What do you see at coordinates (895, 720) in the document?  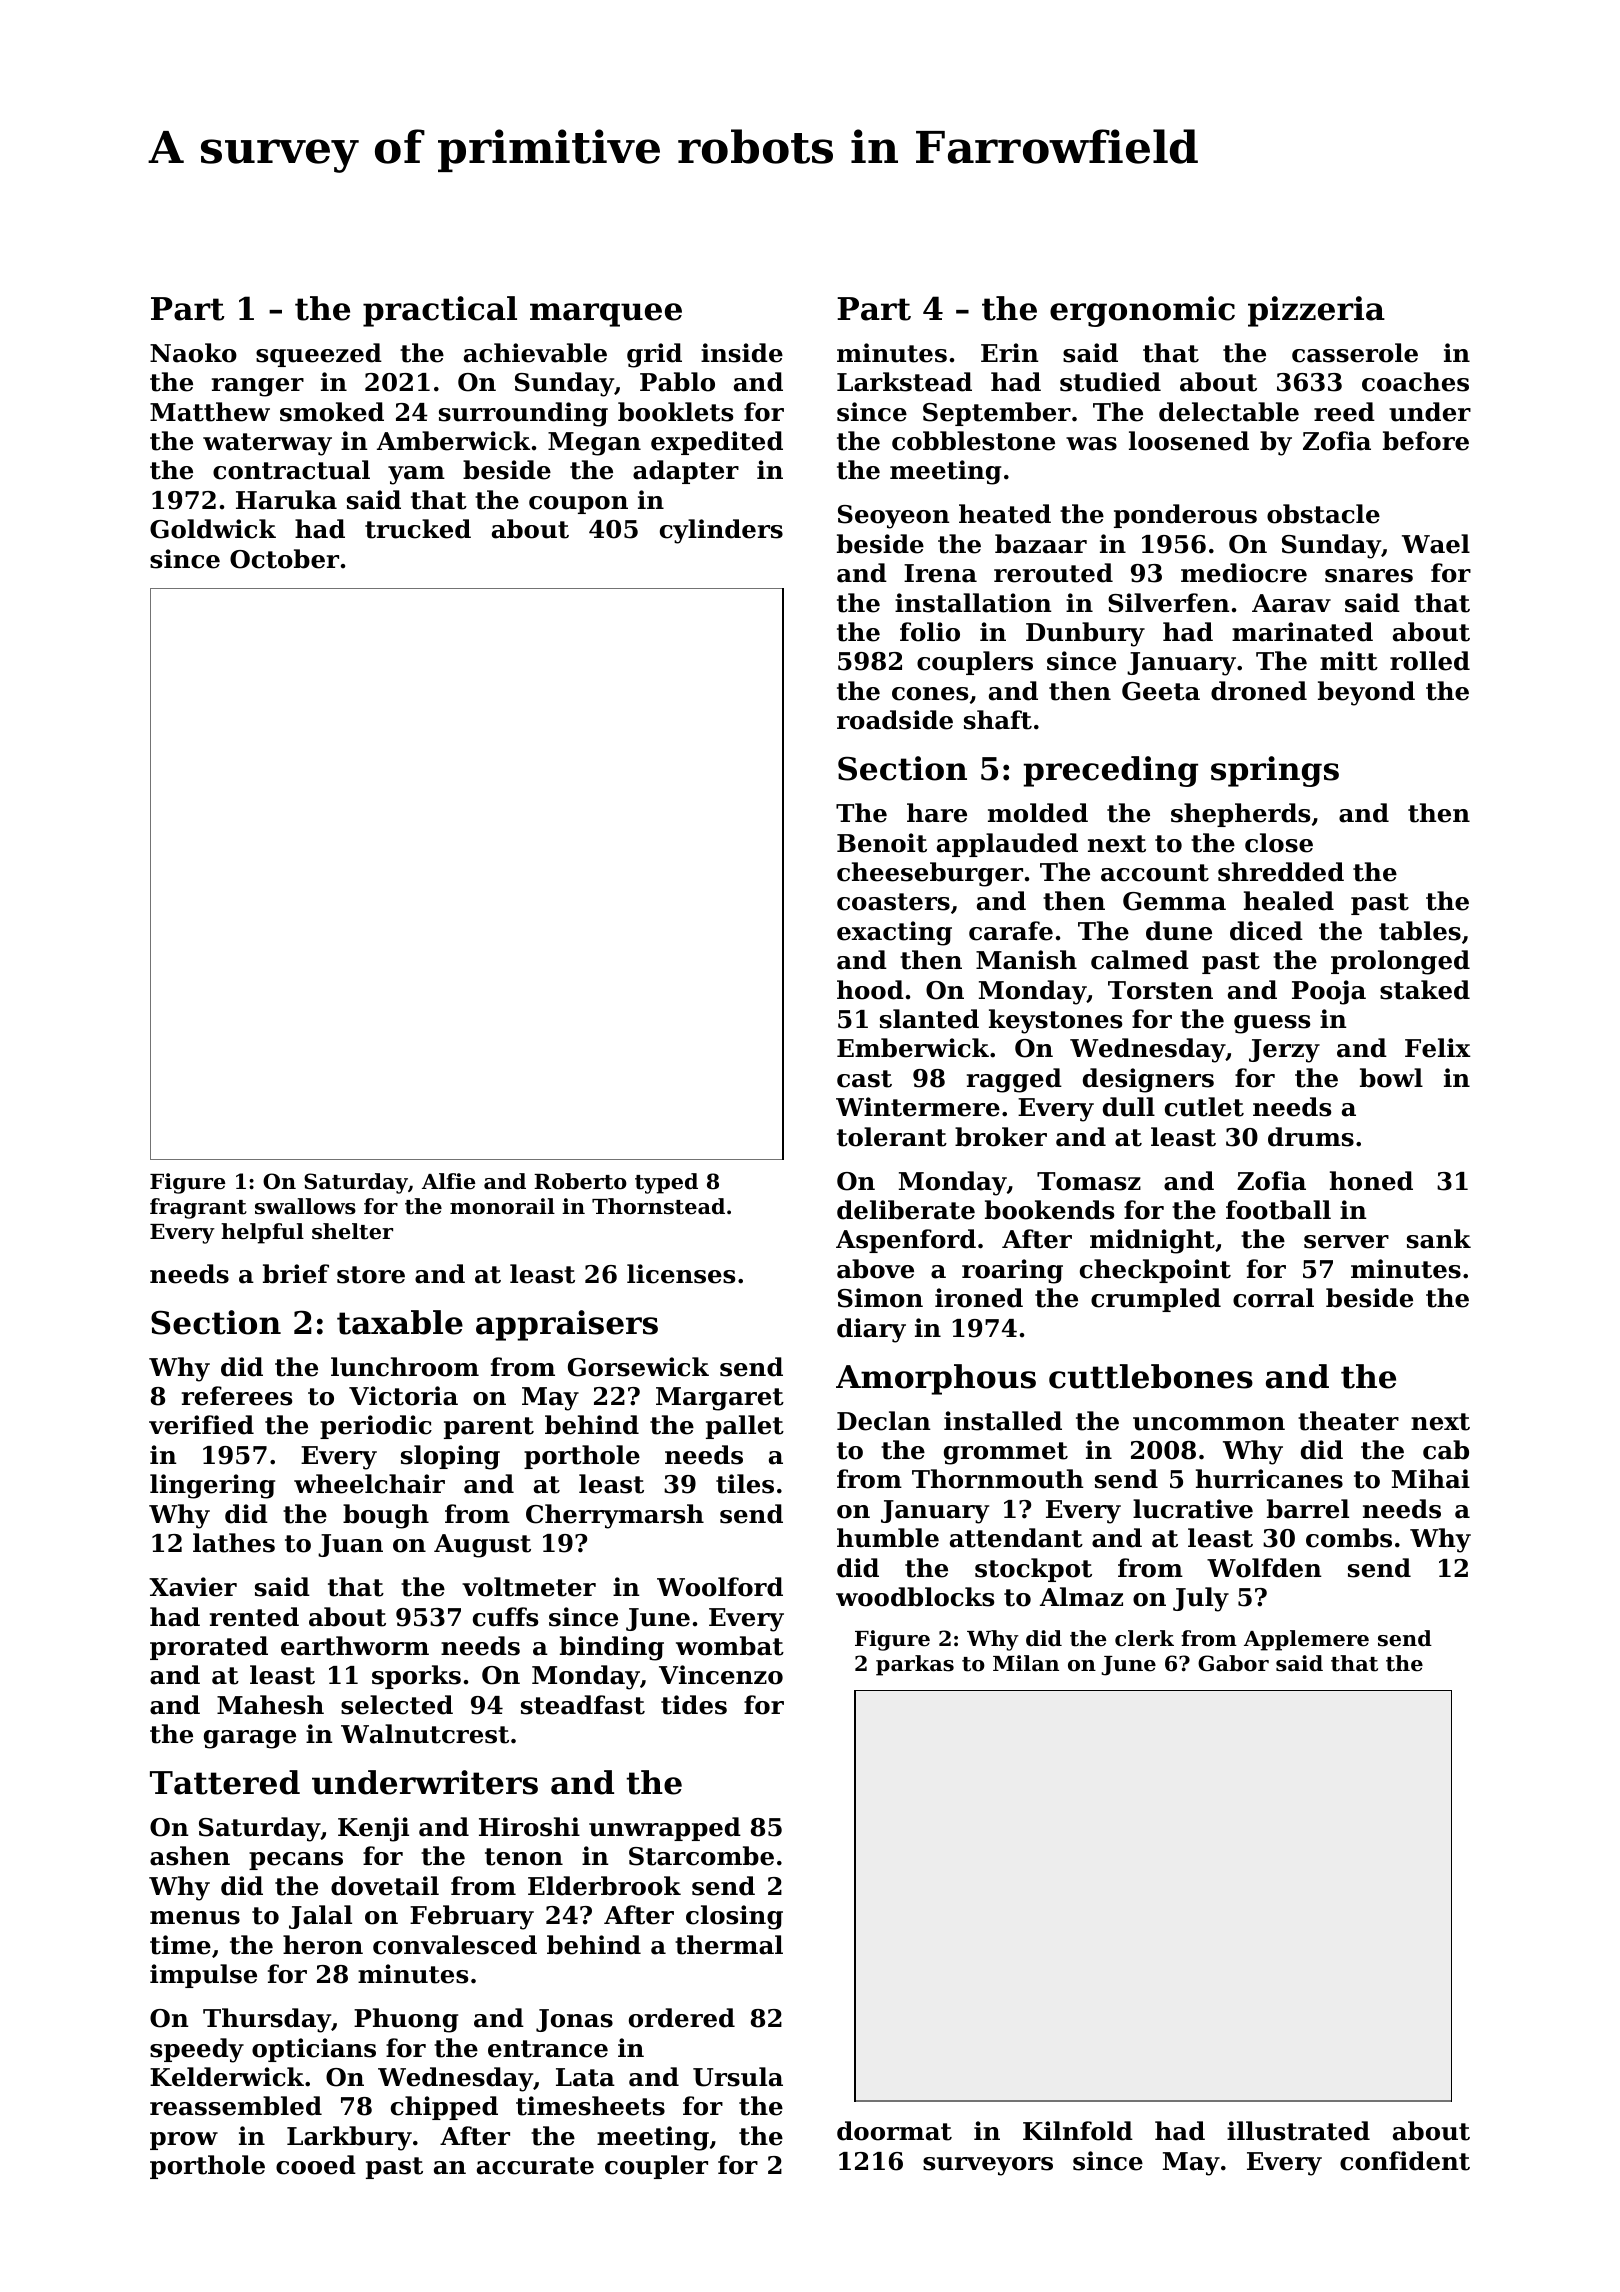 I see `roadside` at bounding box center [895, 720].
